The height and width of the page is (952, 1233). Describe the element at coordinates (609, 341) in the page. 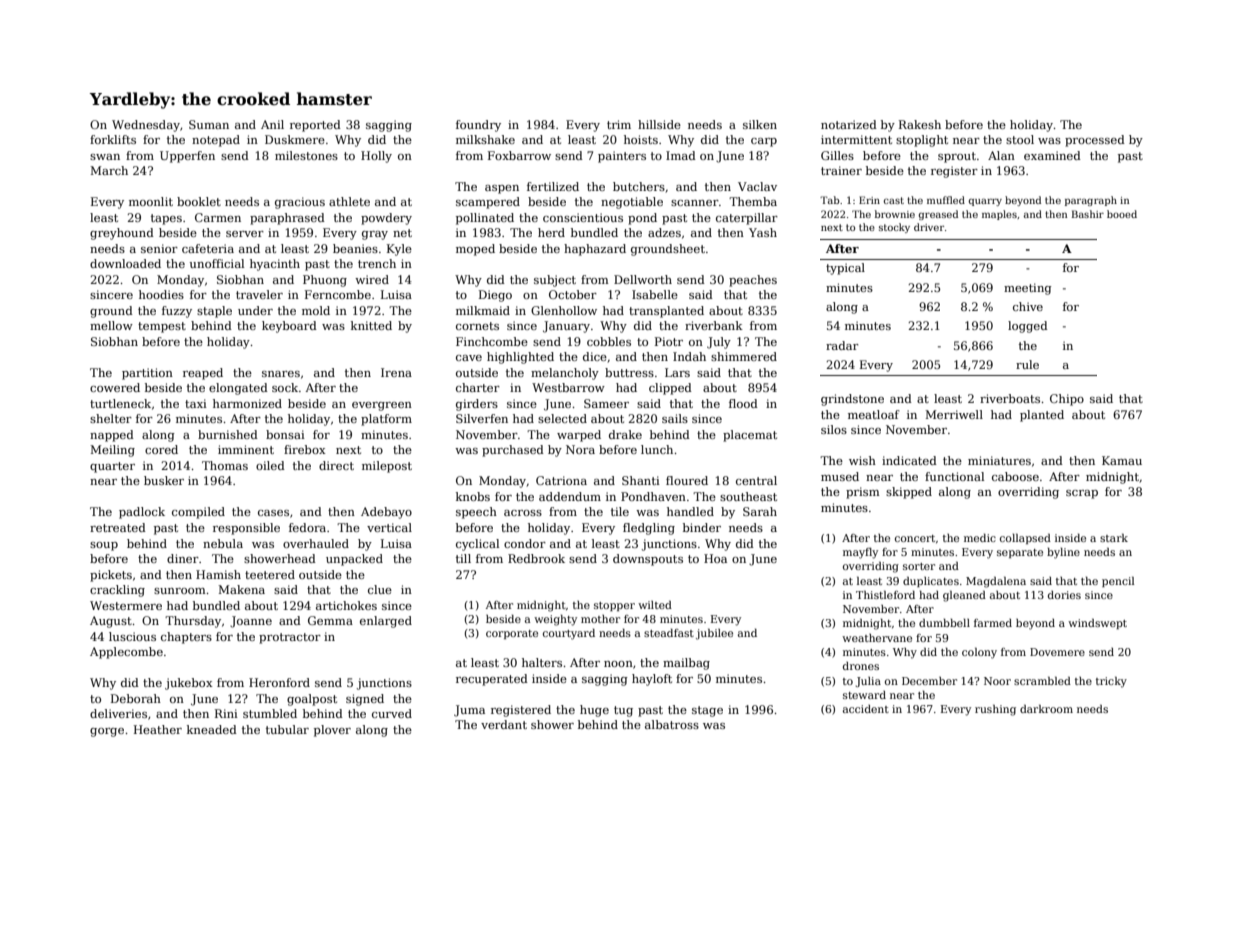

I see `cobbles` at that location.
